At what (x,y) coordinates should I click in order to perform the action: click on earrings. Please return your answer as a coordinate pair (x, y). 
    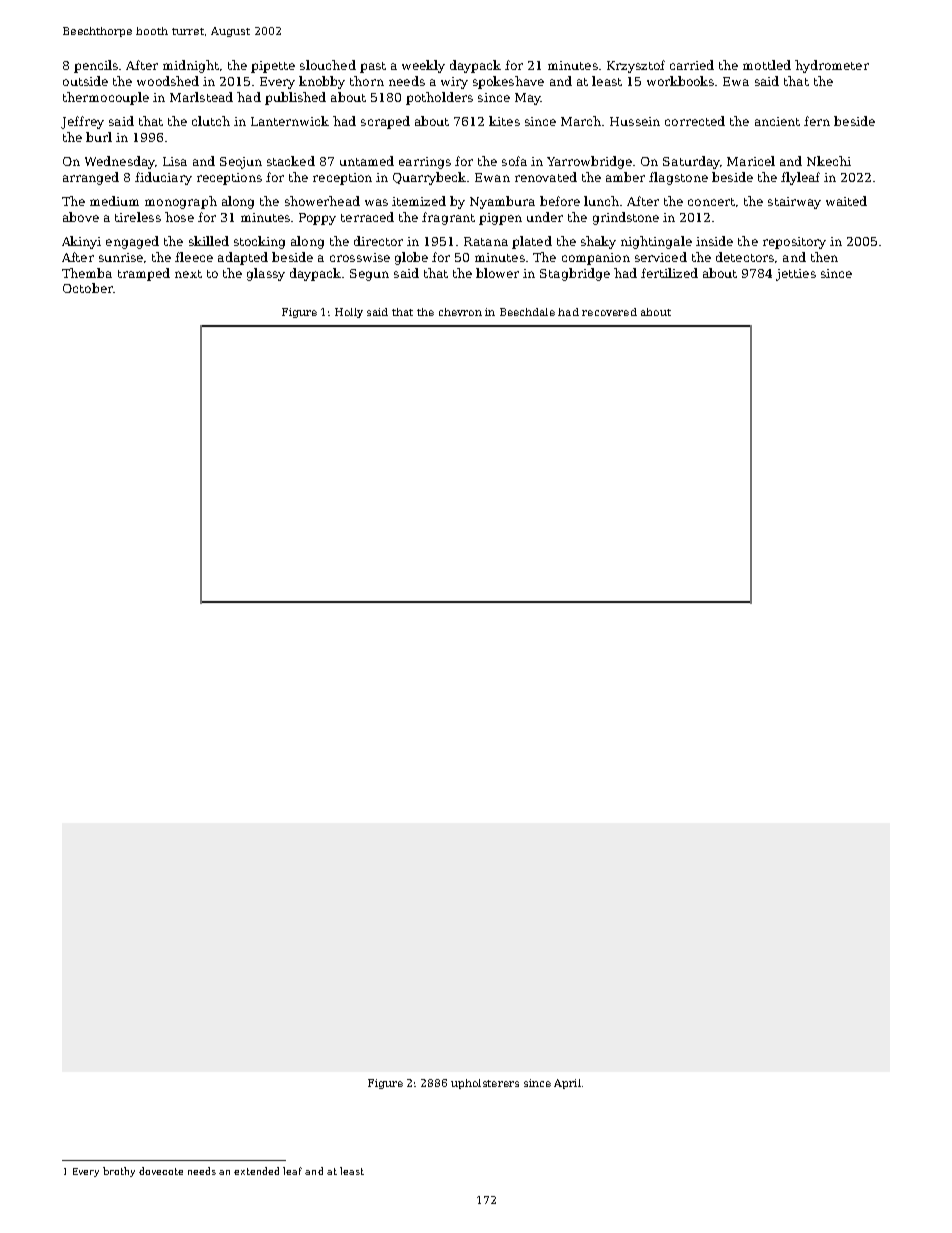
    Looking at the image, I should click on (425, 163).
